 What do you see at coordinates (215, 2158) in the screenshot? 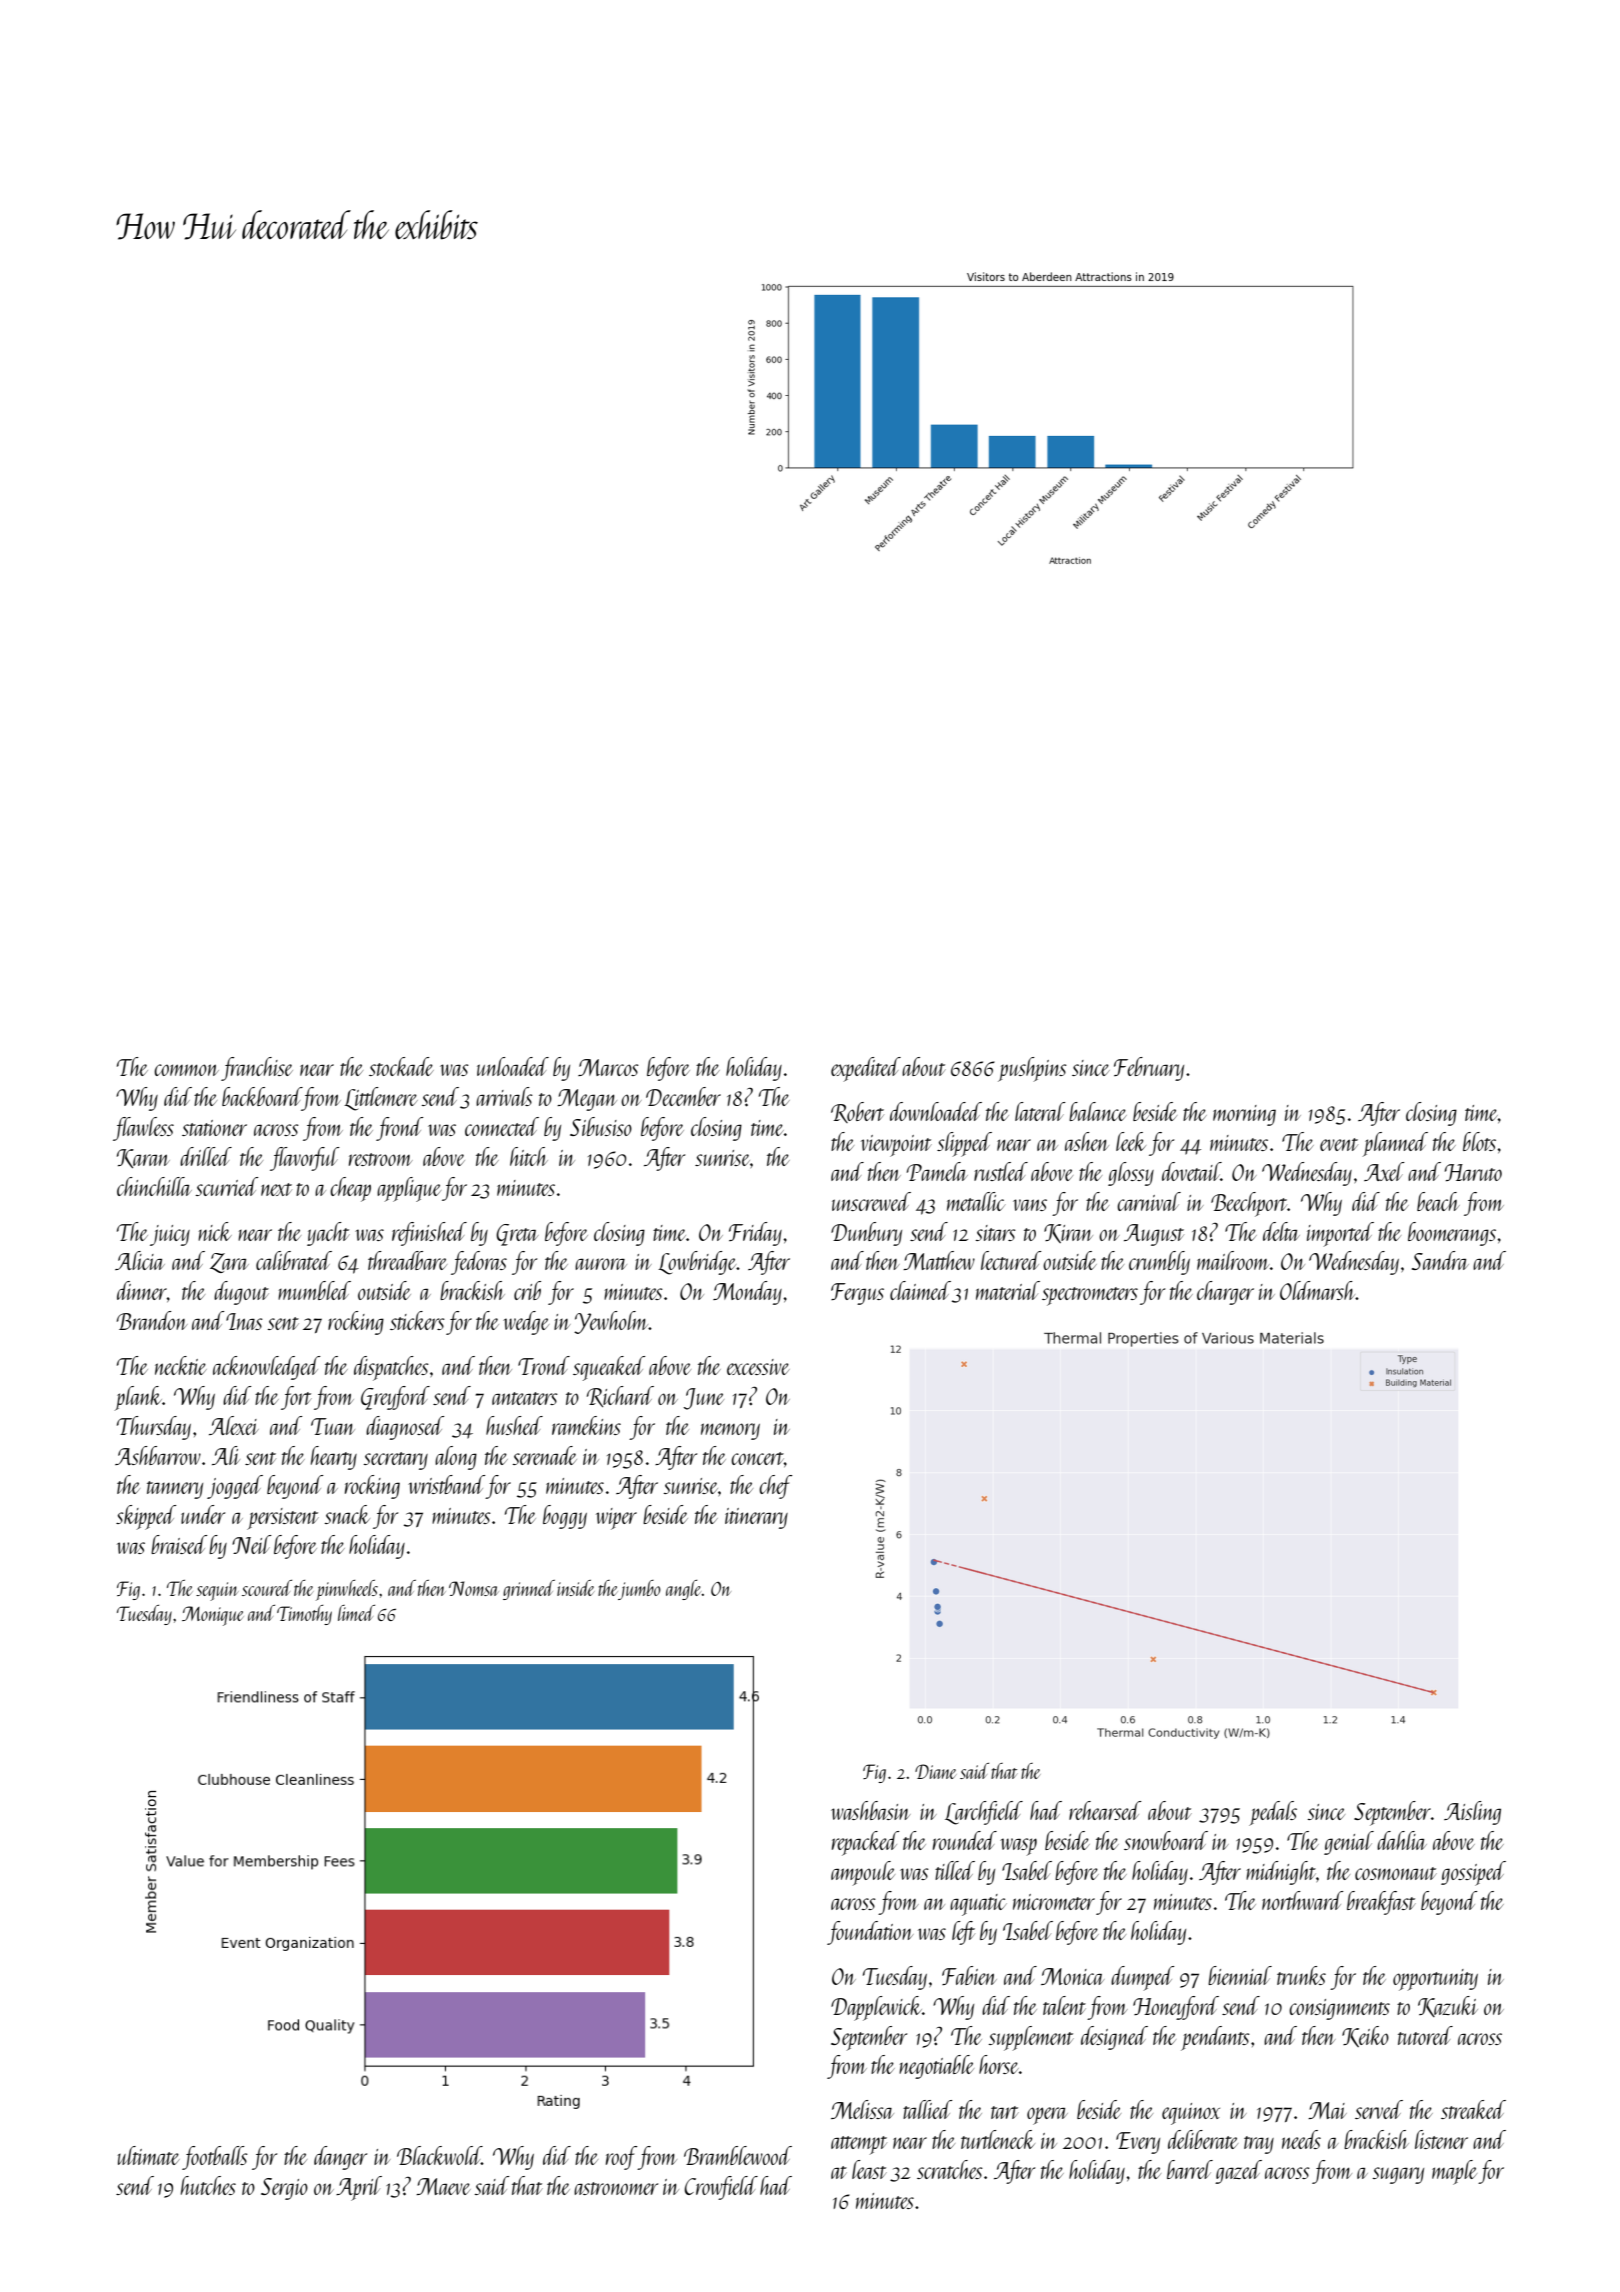
I see `footballs` at bounding box center [215, 2158].
